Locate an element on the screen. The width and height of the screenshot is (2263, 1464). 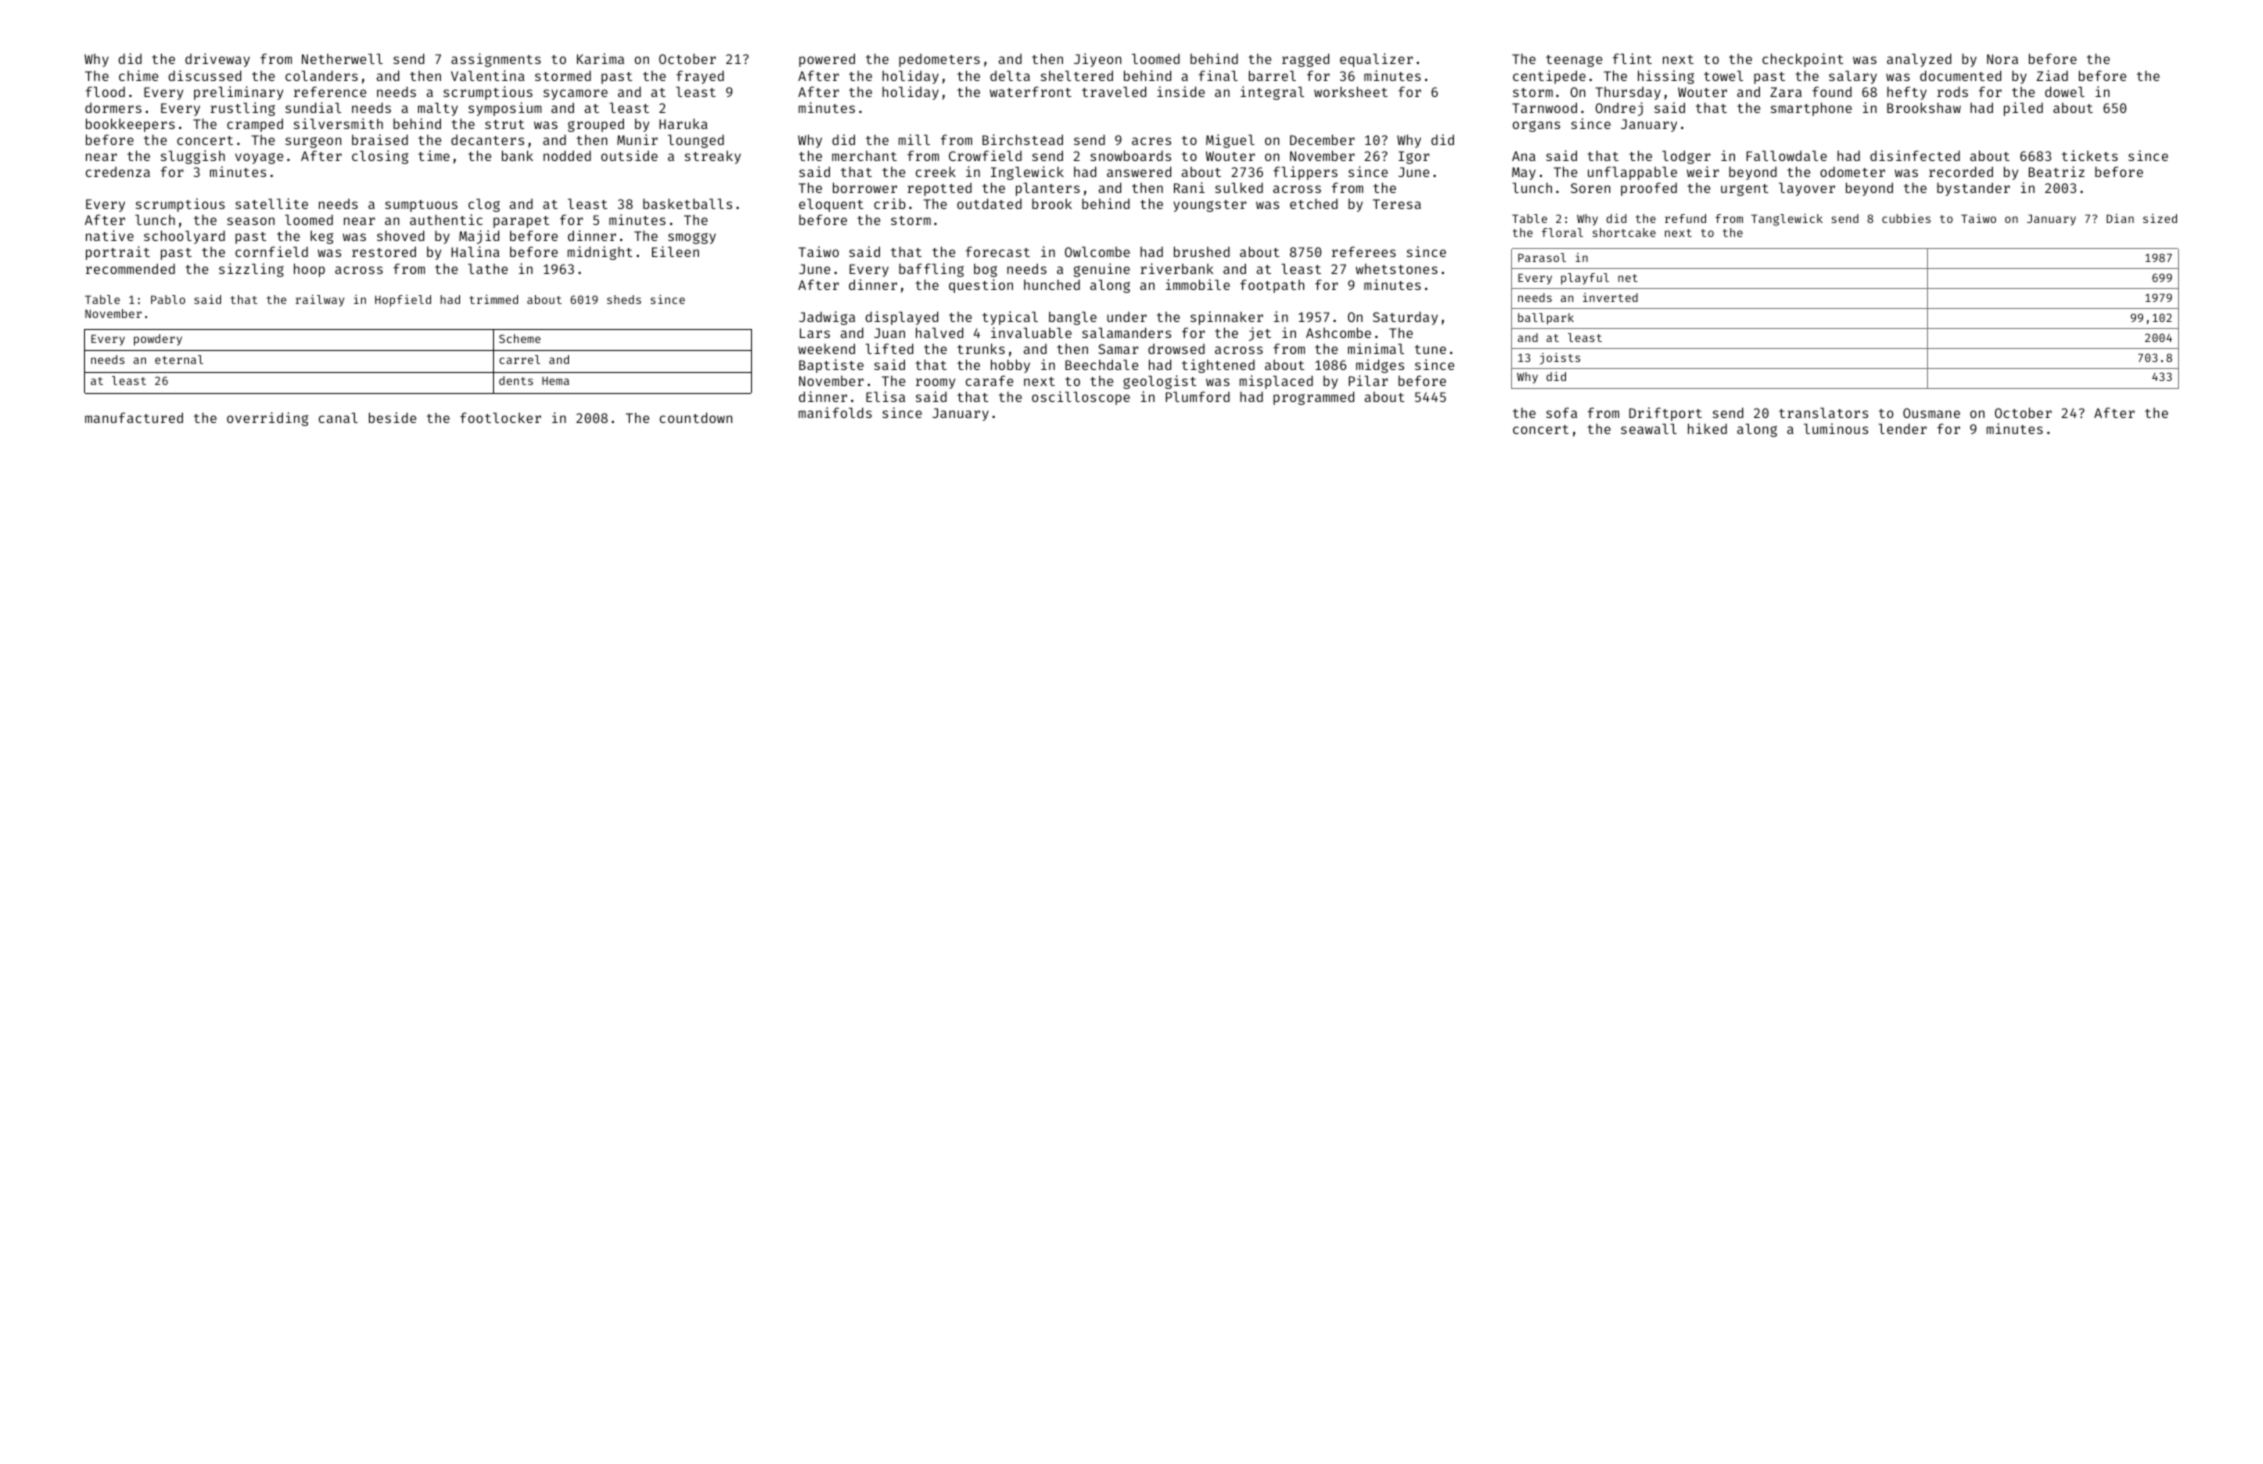
sluggish is located at coordinates (193, 157).
